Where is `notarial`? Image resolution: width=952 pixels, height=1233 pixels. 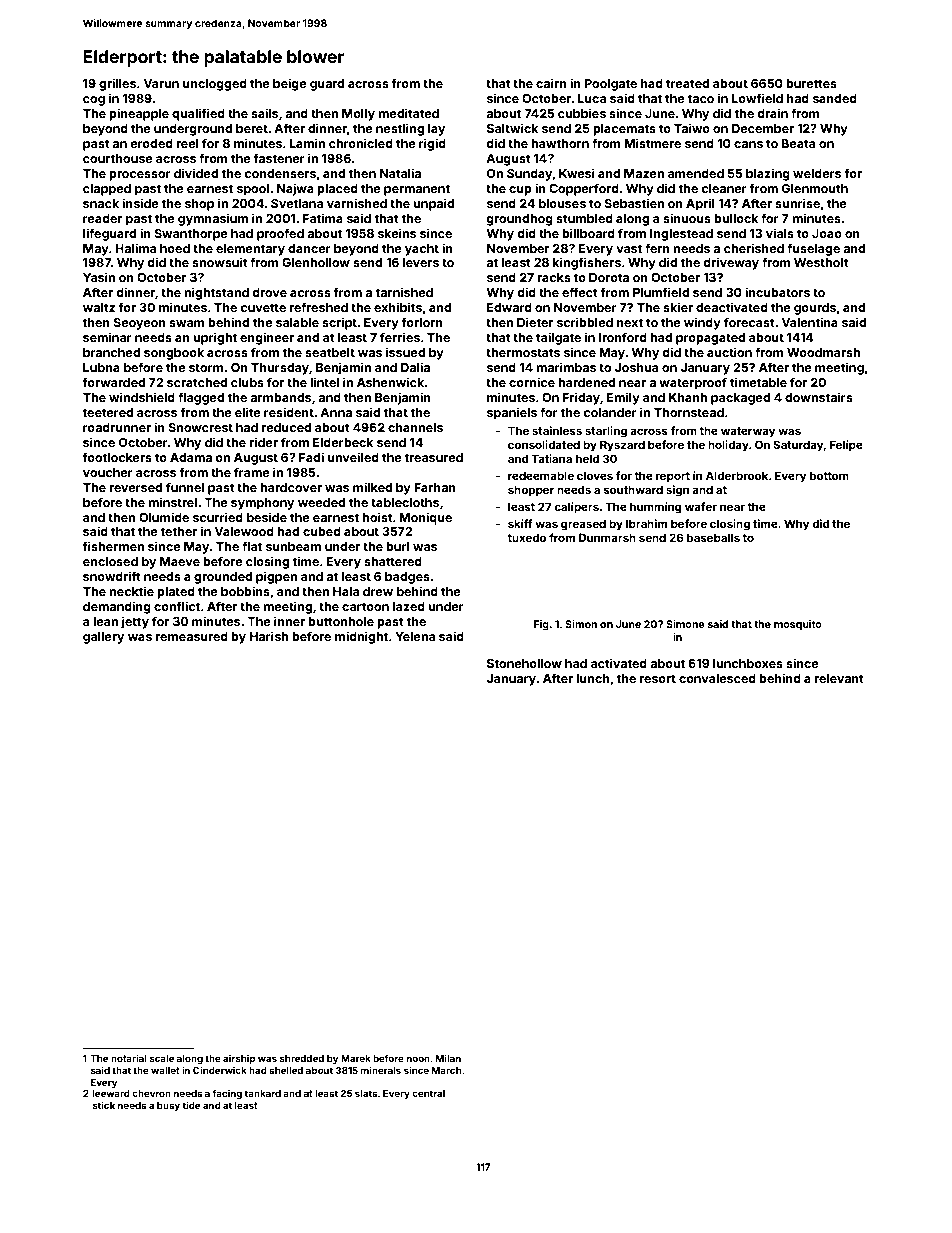
notarial is located at coordinates (129, 1058).
